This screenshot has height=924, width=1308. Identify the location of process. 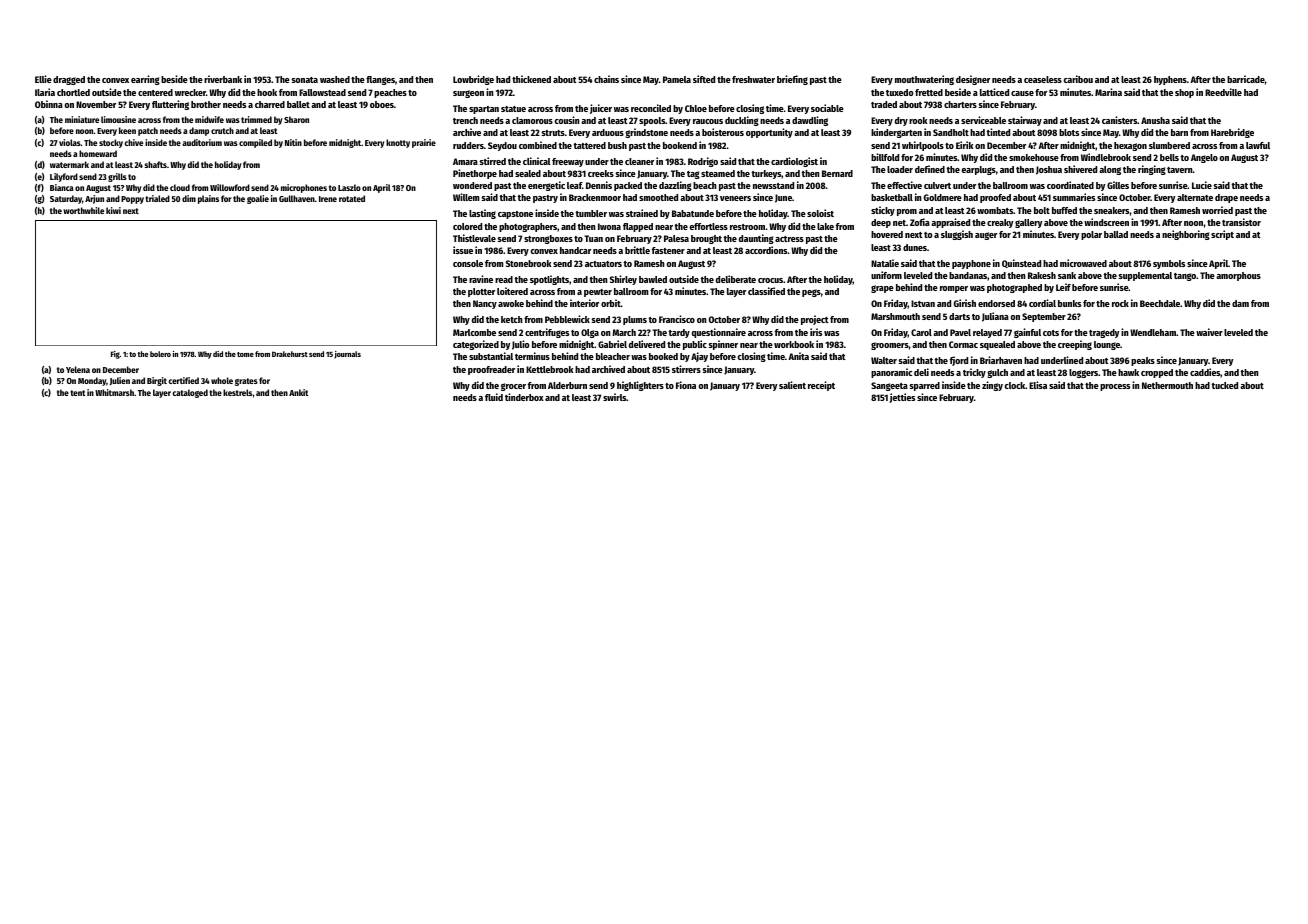
(1115, 387).
